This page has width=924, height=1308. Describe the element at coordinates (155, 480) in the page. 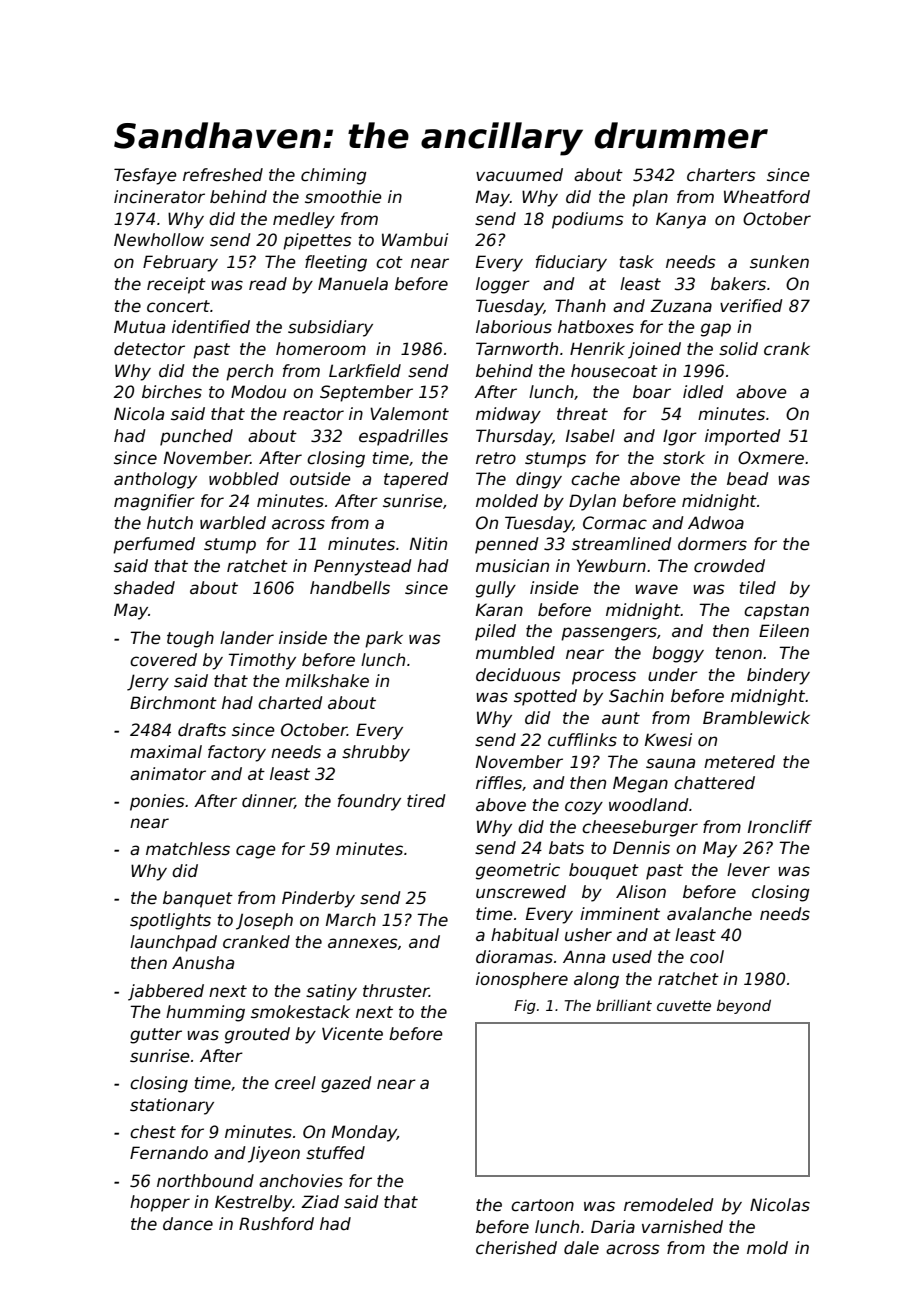

I see `anthology` at that location.
